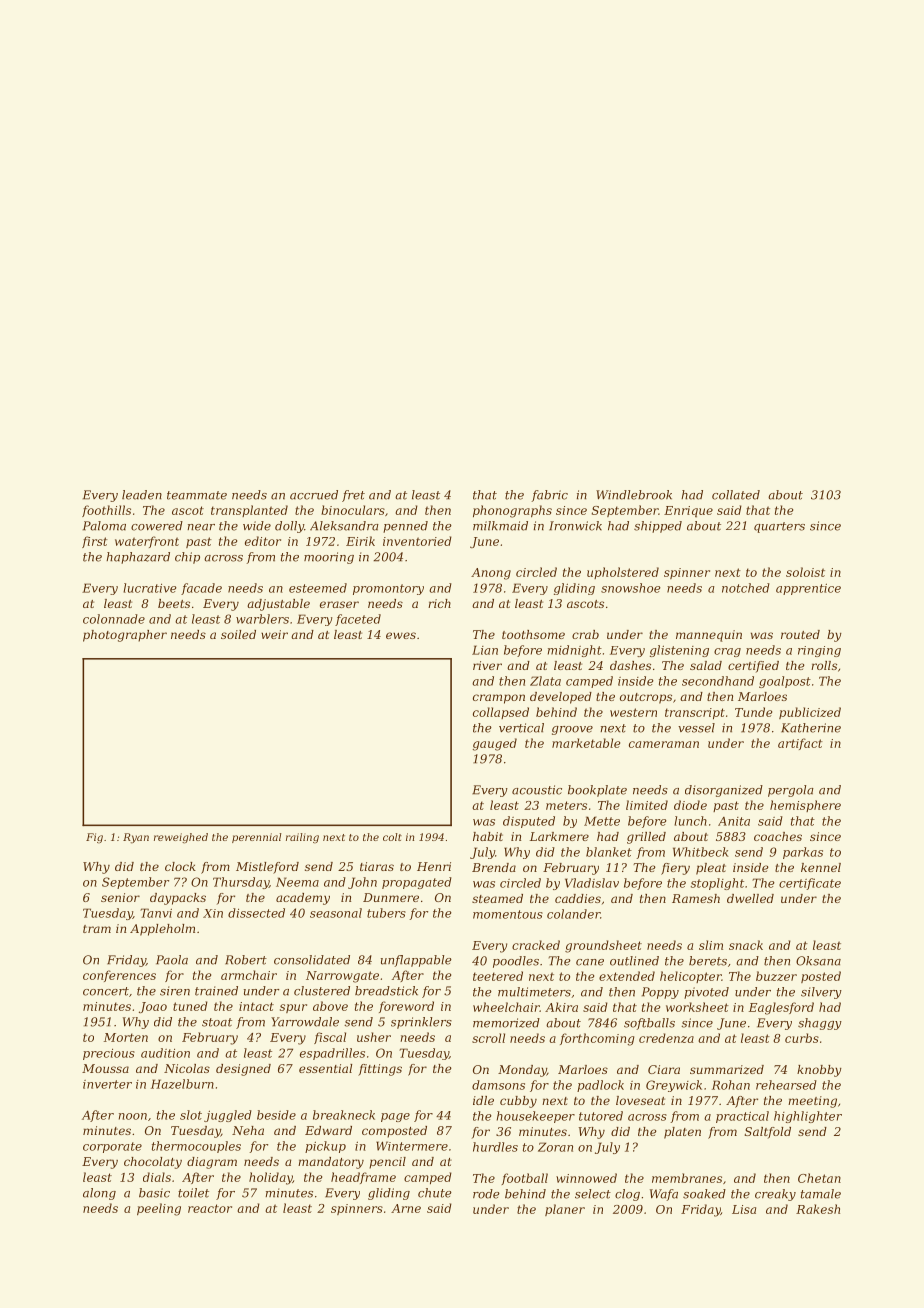 This document has height=1308, width=924. I want to click on Saltfold, so click(768, 1133).
